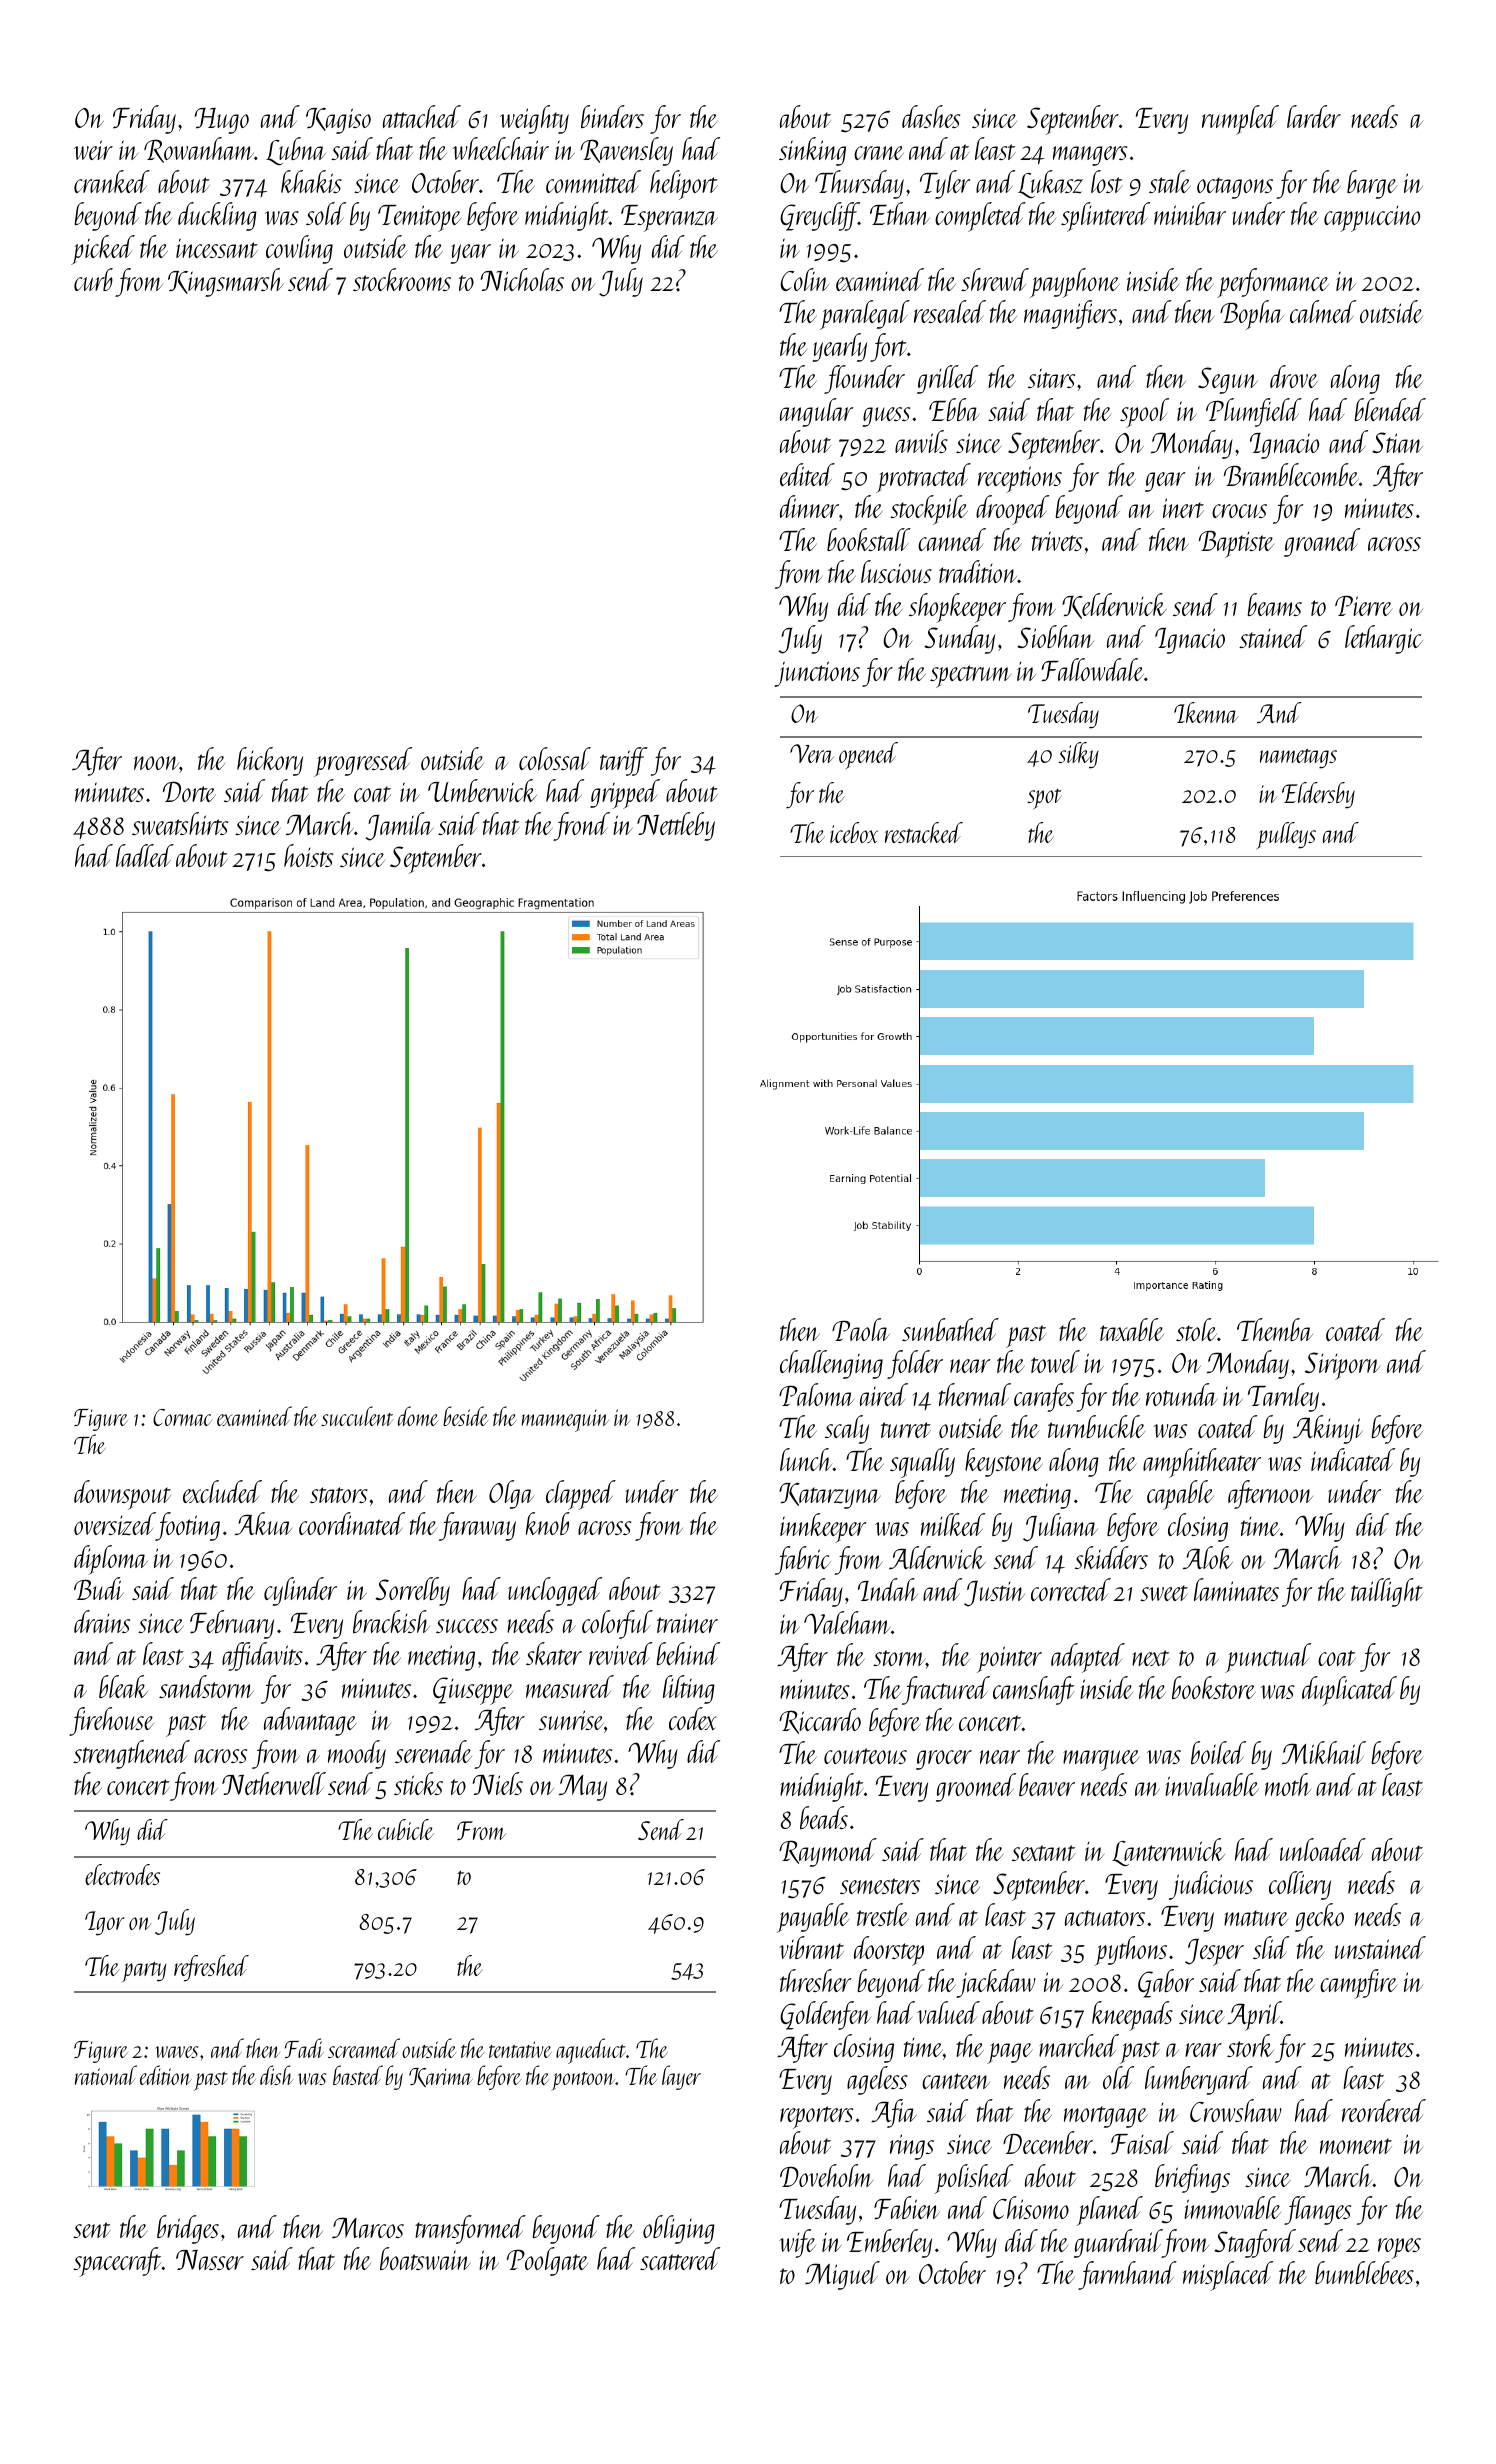 The width and height of the screenshot is (1496, 2464). What do you see at coordinates (1286, 835) in the screenshot?
I see `pulleys` at bounding box center [1286, 835].
